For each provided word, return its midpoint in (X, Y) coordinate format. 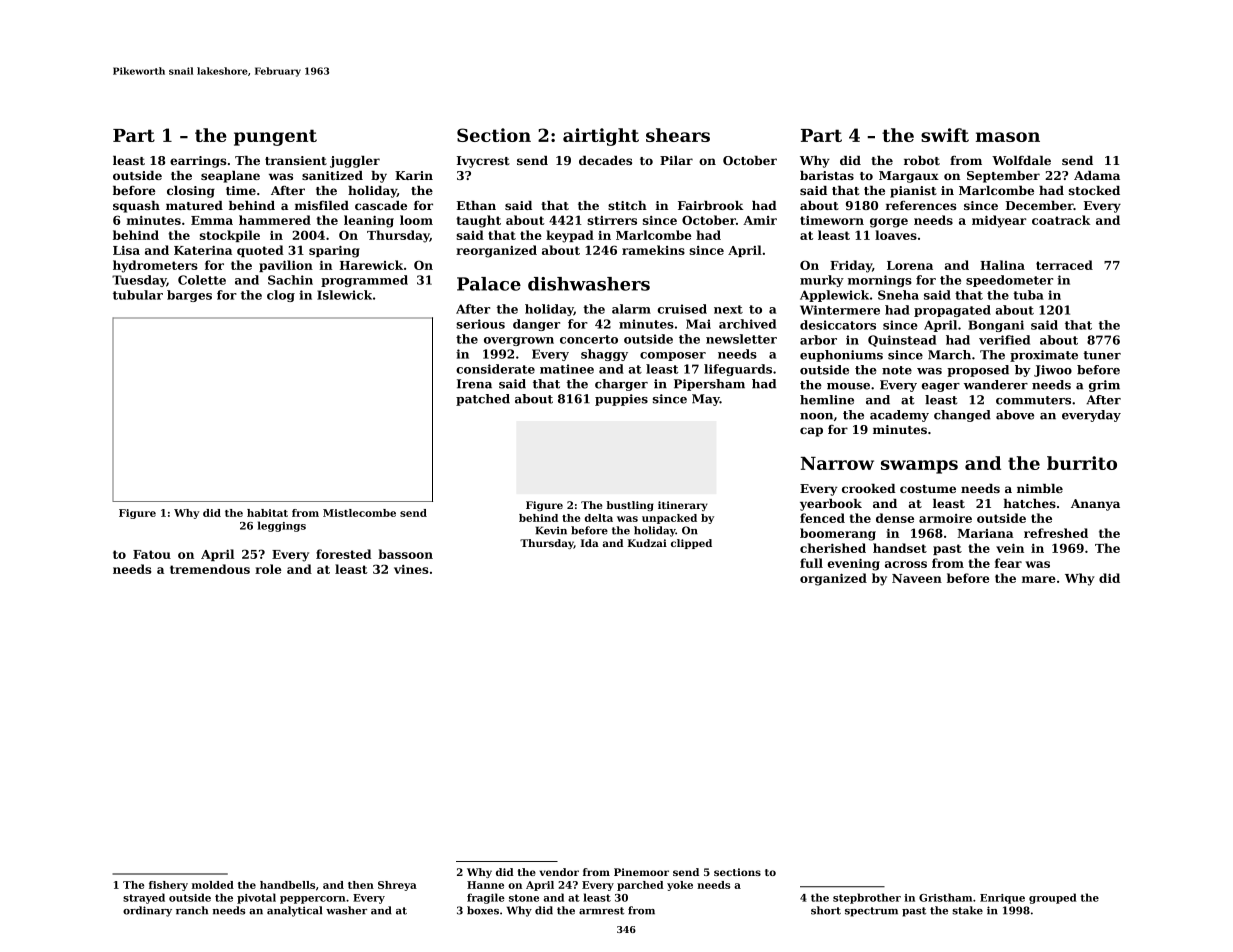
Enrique (1002, 899)
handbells (287, 885)
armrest (601, 911)
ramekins (653, 250)
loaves (896, 235)
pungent (275, 137)
